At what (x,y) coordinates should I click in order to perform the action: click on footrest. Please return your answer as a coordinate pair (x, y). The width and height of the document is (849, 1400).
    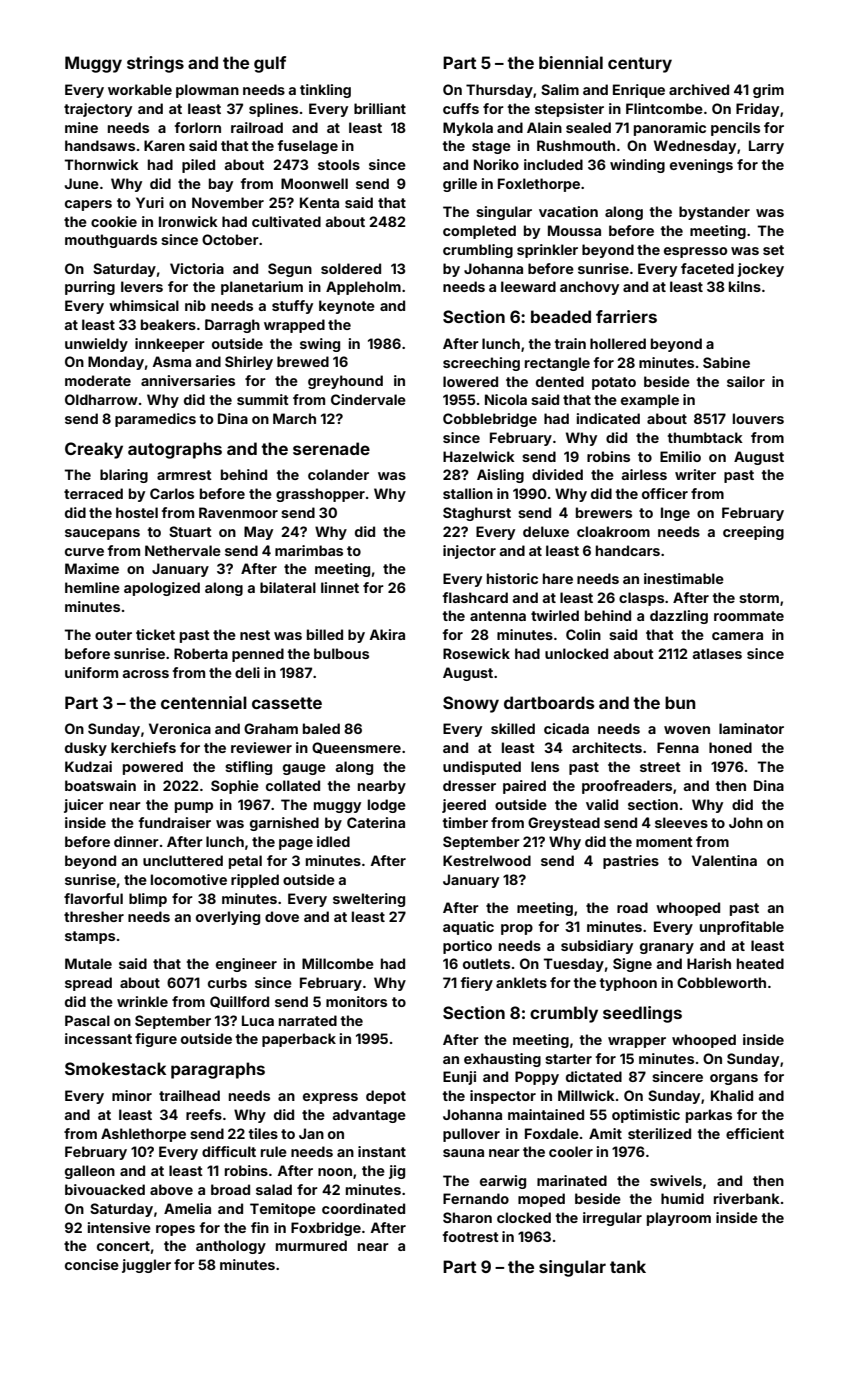
    Looking at the image, I should click on (471, 1236).
